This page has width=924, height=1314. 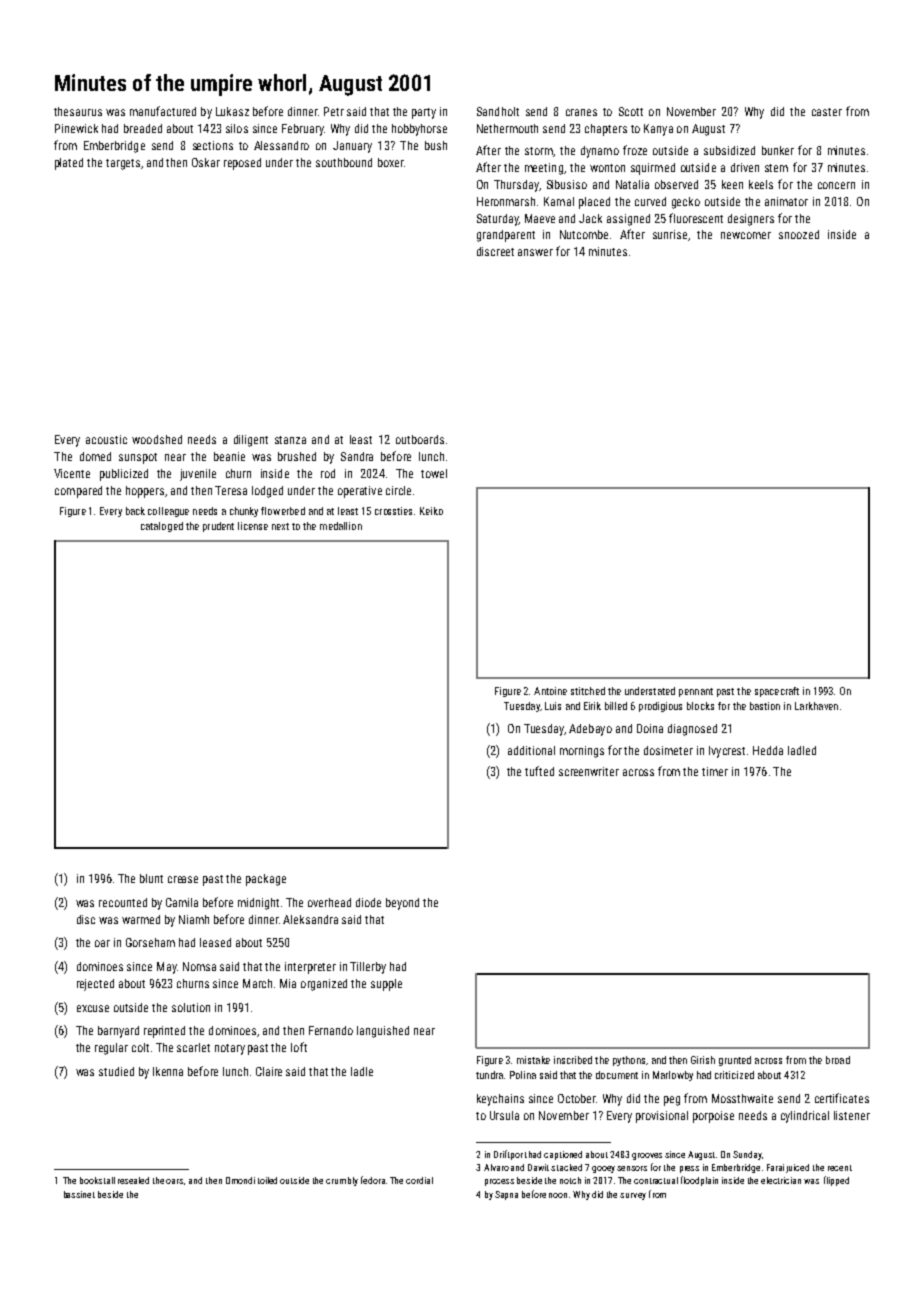 I want to click on acoustic, so click(x=106, y=439).
